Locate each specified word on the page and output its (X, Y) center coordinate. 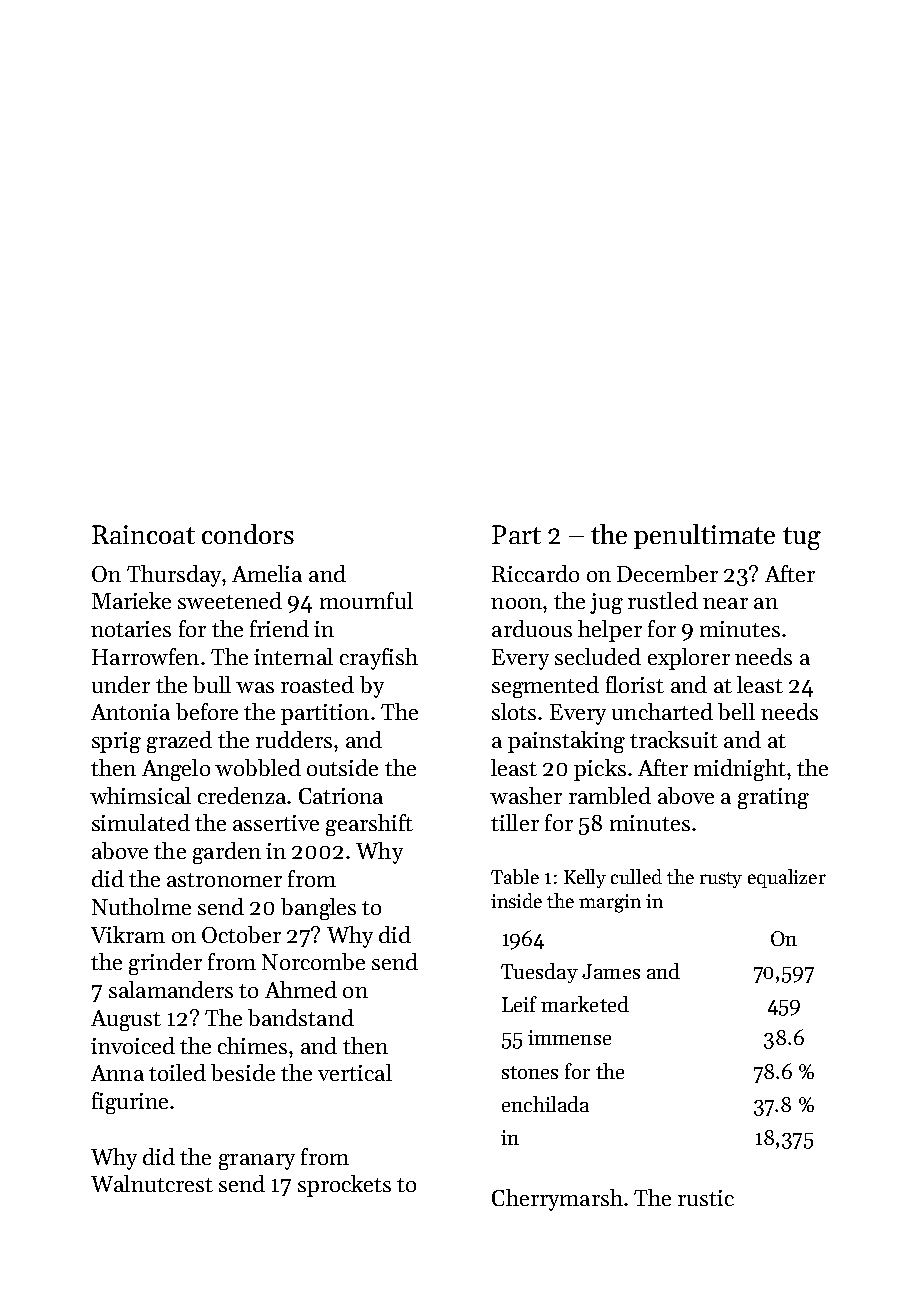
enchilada (545, 1104)
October (241, 934)
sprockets (344, 1186)
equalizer (787, 878)
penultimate (704, 536)
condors (248, 534)
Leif (519, 1004)
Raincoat (143, 534)
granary (257, 1162)
